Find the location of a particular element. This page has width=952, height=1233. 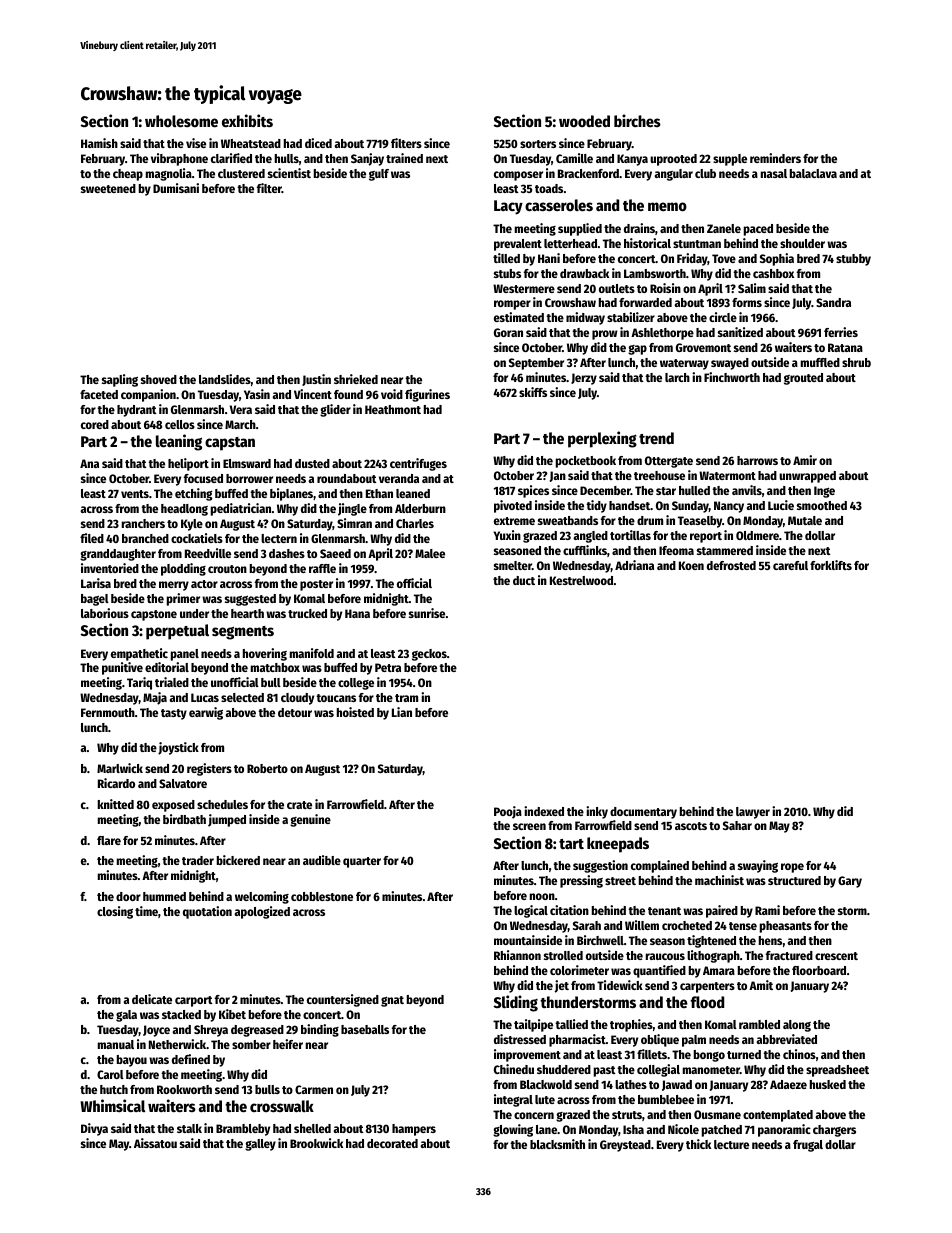

stalk is located at coordinates (189, 1128).
